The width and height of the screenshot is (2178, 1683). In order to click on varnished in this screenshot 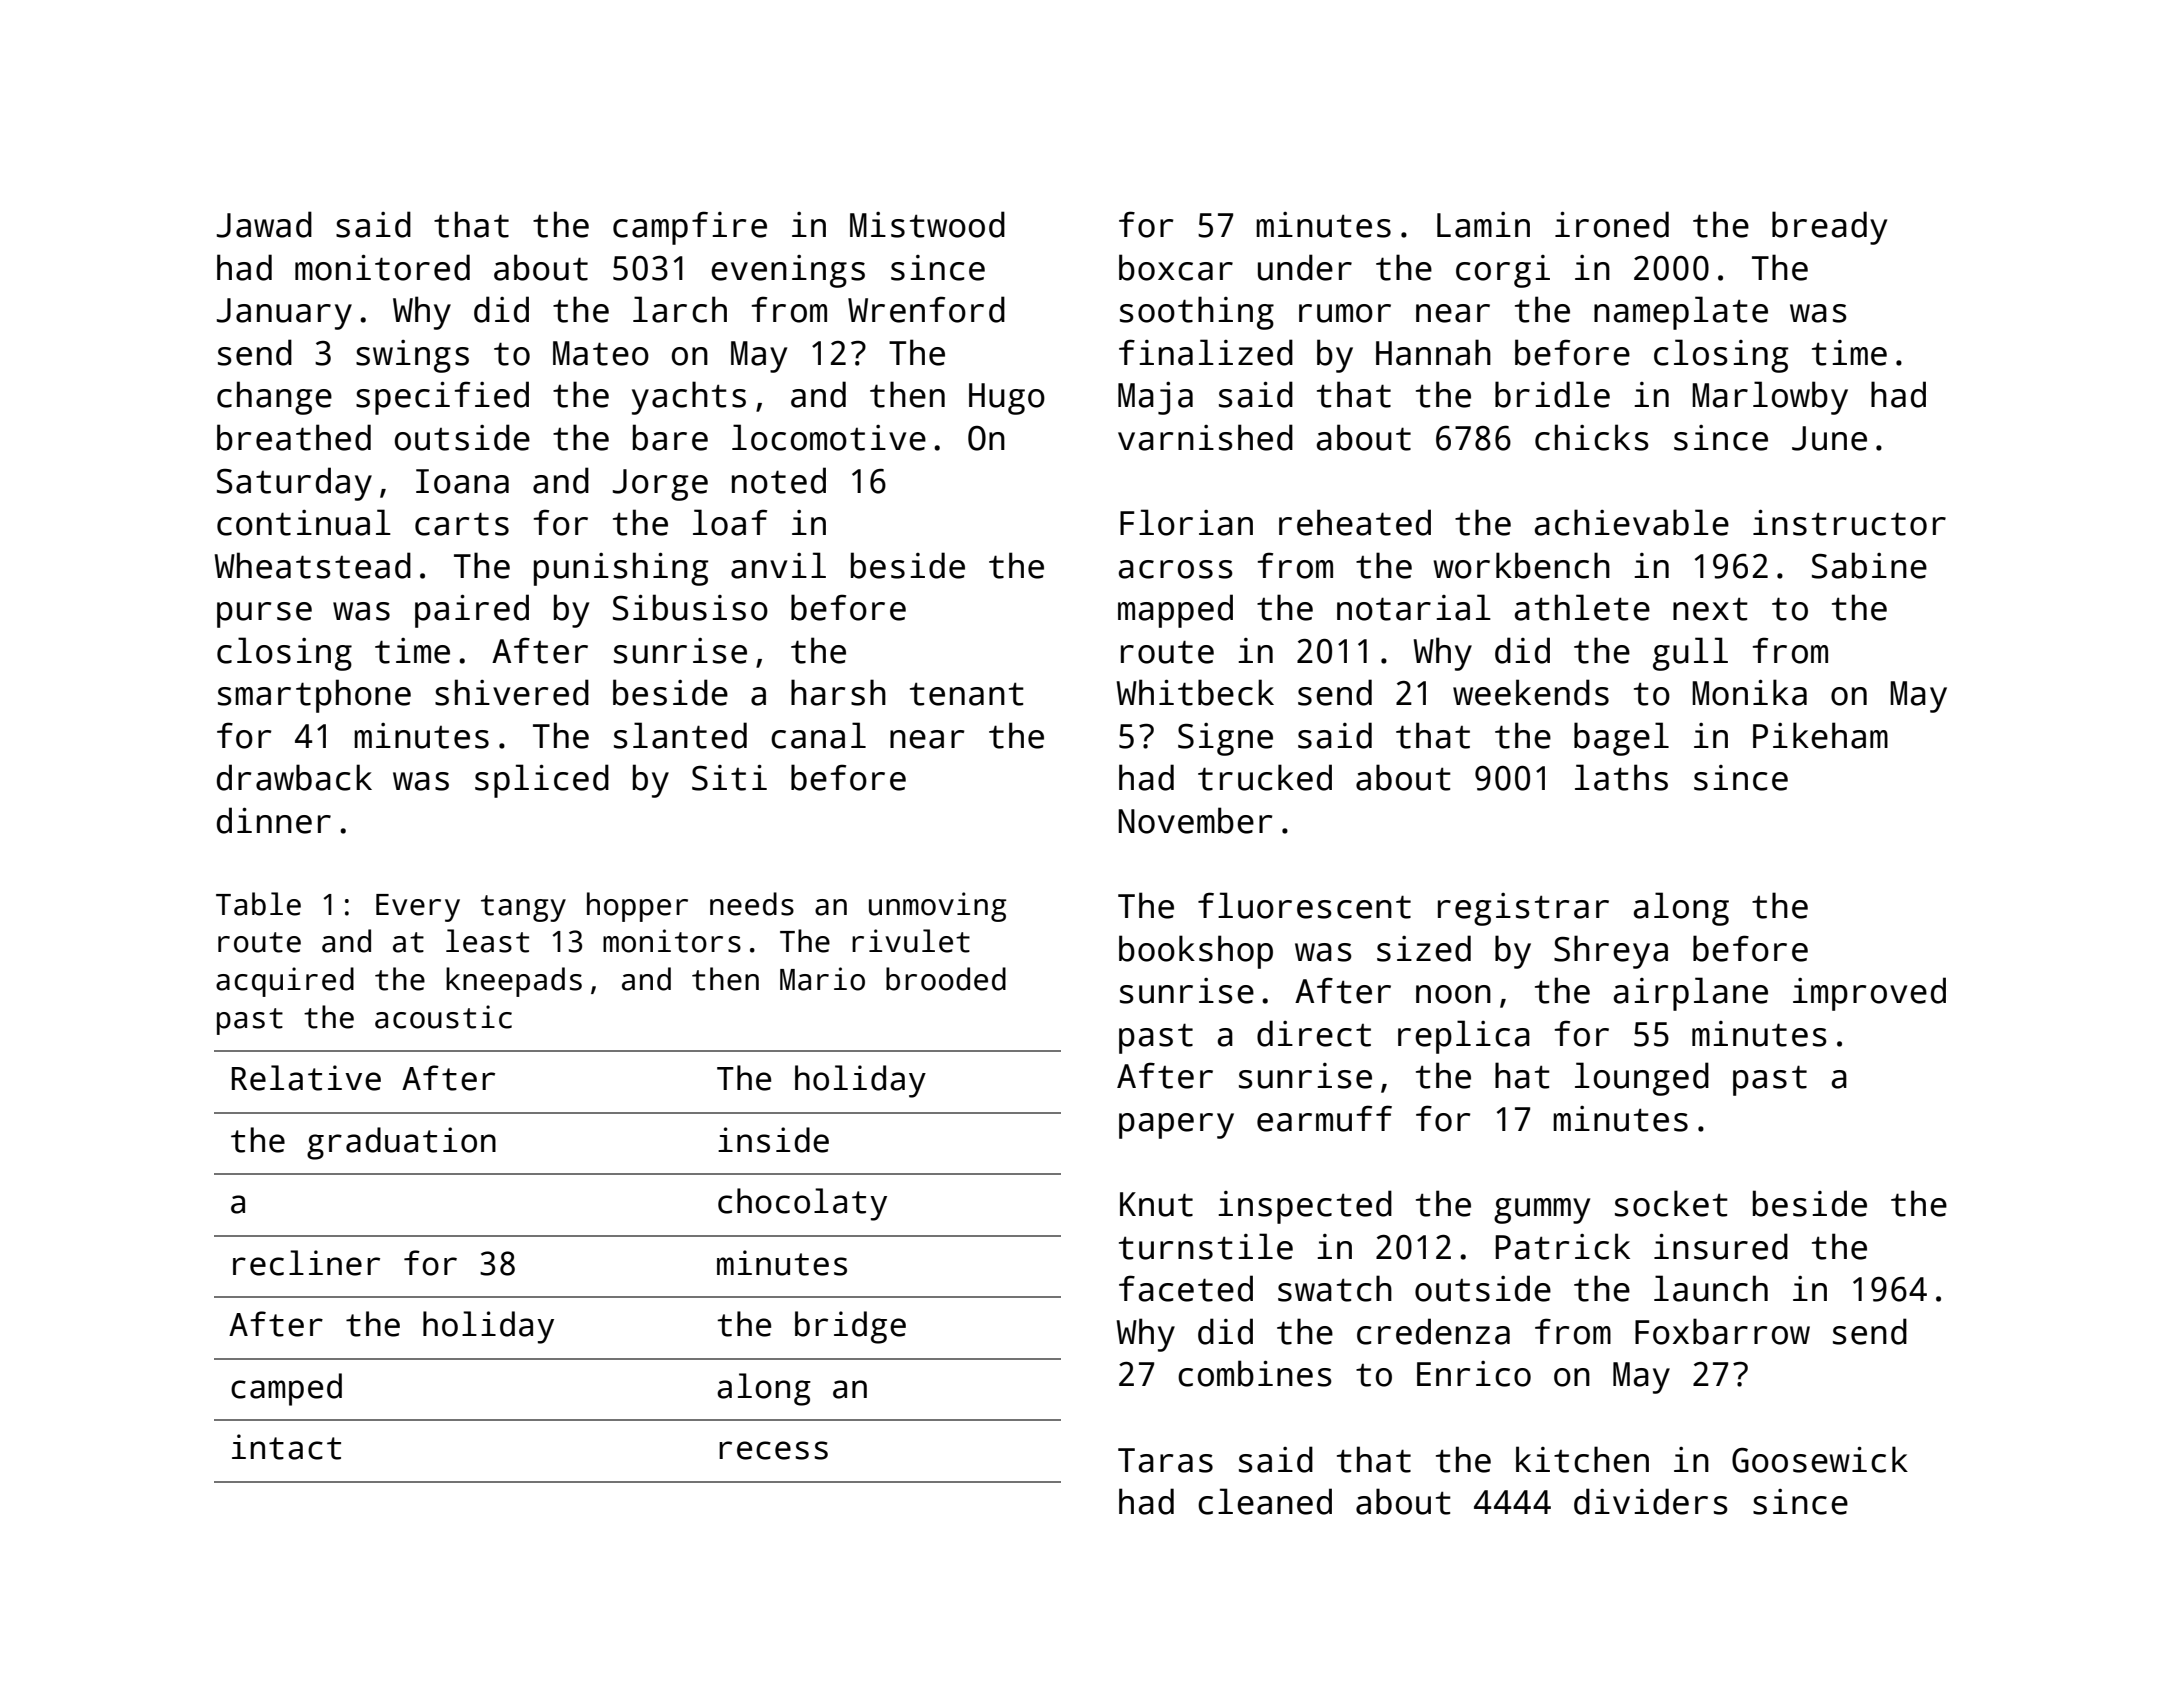, I will do `click(1205, 437)`.
